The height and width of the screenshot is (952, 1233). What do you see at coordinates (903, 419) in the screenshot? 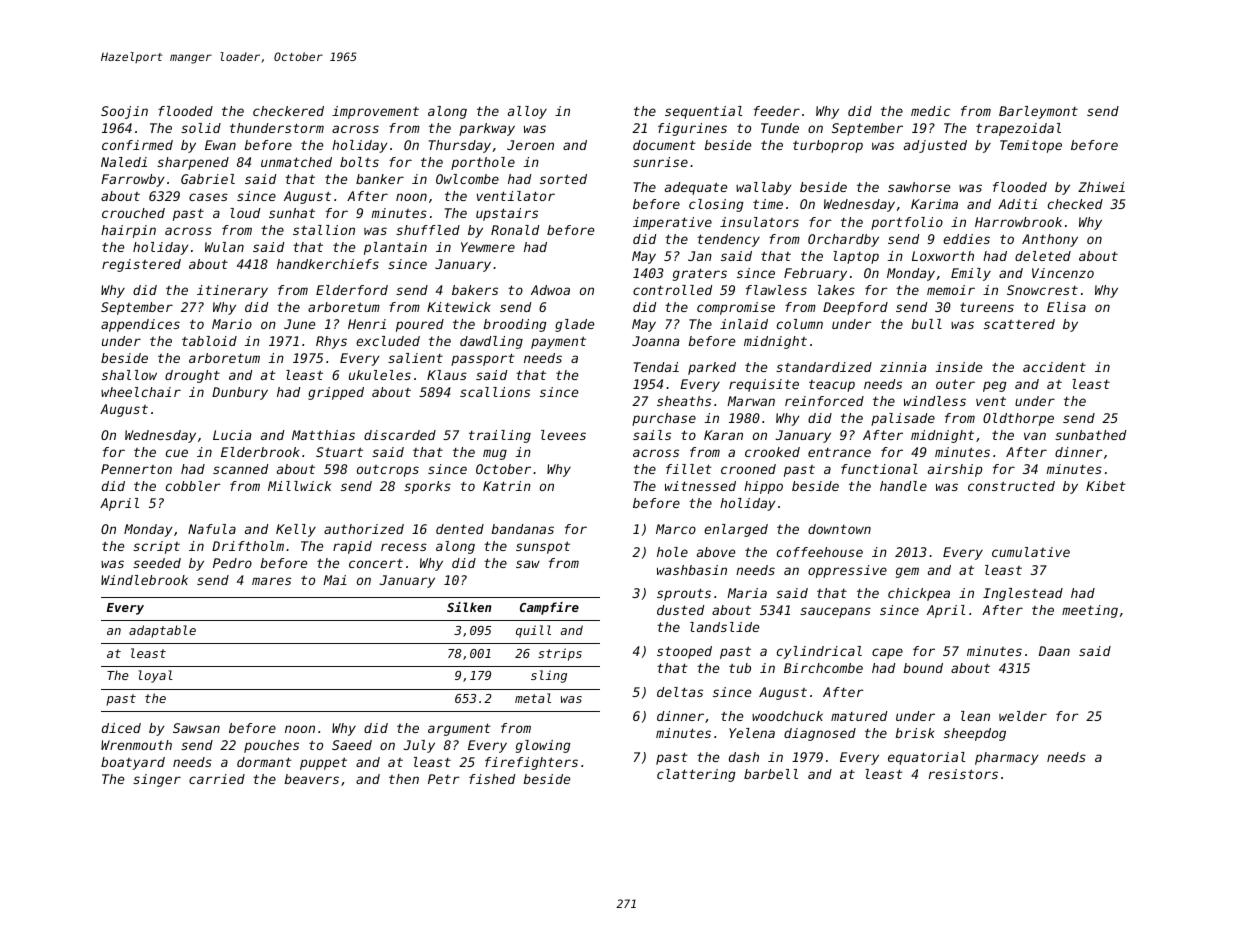
I see `palisade` at bounding box center [903, 419].
